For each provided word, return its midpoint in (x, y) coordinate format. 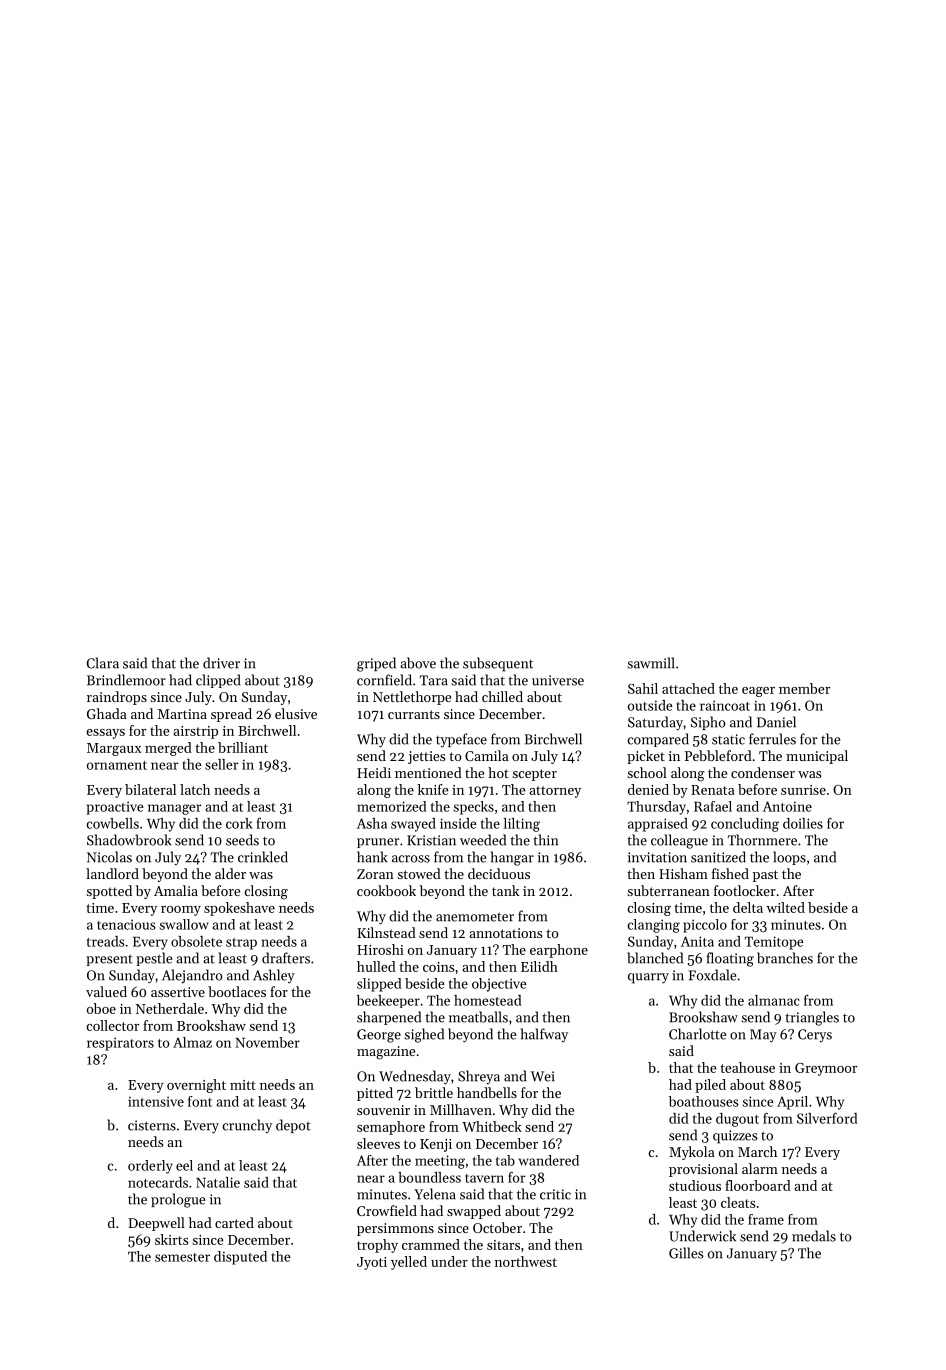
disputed (240, 1258)
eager (758, 692)
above (418, 663)
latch (195, 789)
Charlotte (697, 1034)
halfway (544, 1035)
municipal (817, 757)
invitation (657, 857)
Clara (102, 663)
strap (241, 944)
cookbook (386, 890)
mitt (243, 1085)
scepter (534, 775)
